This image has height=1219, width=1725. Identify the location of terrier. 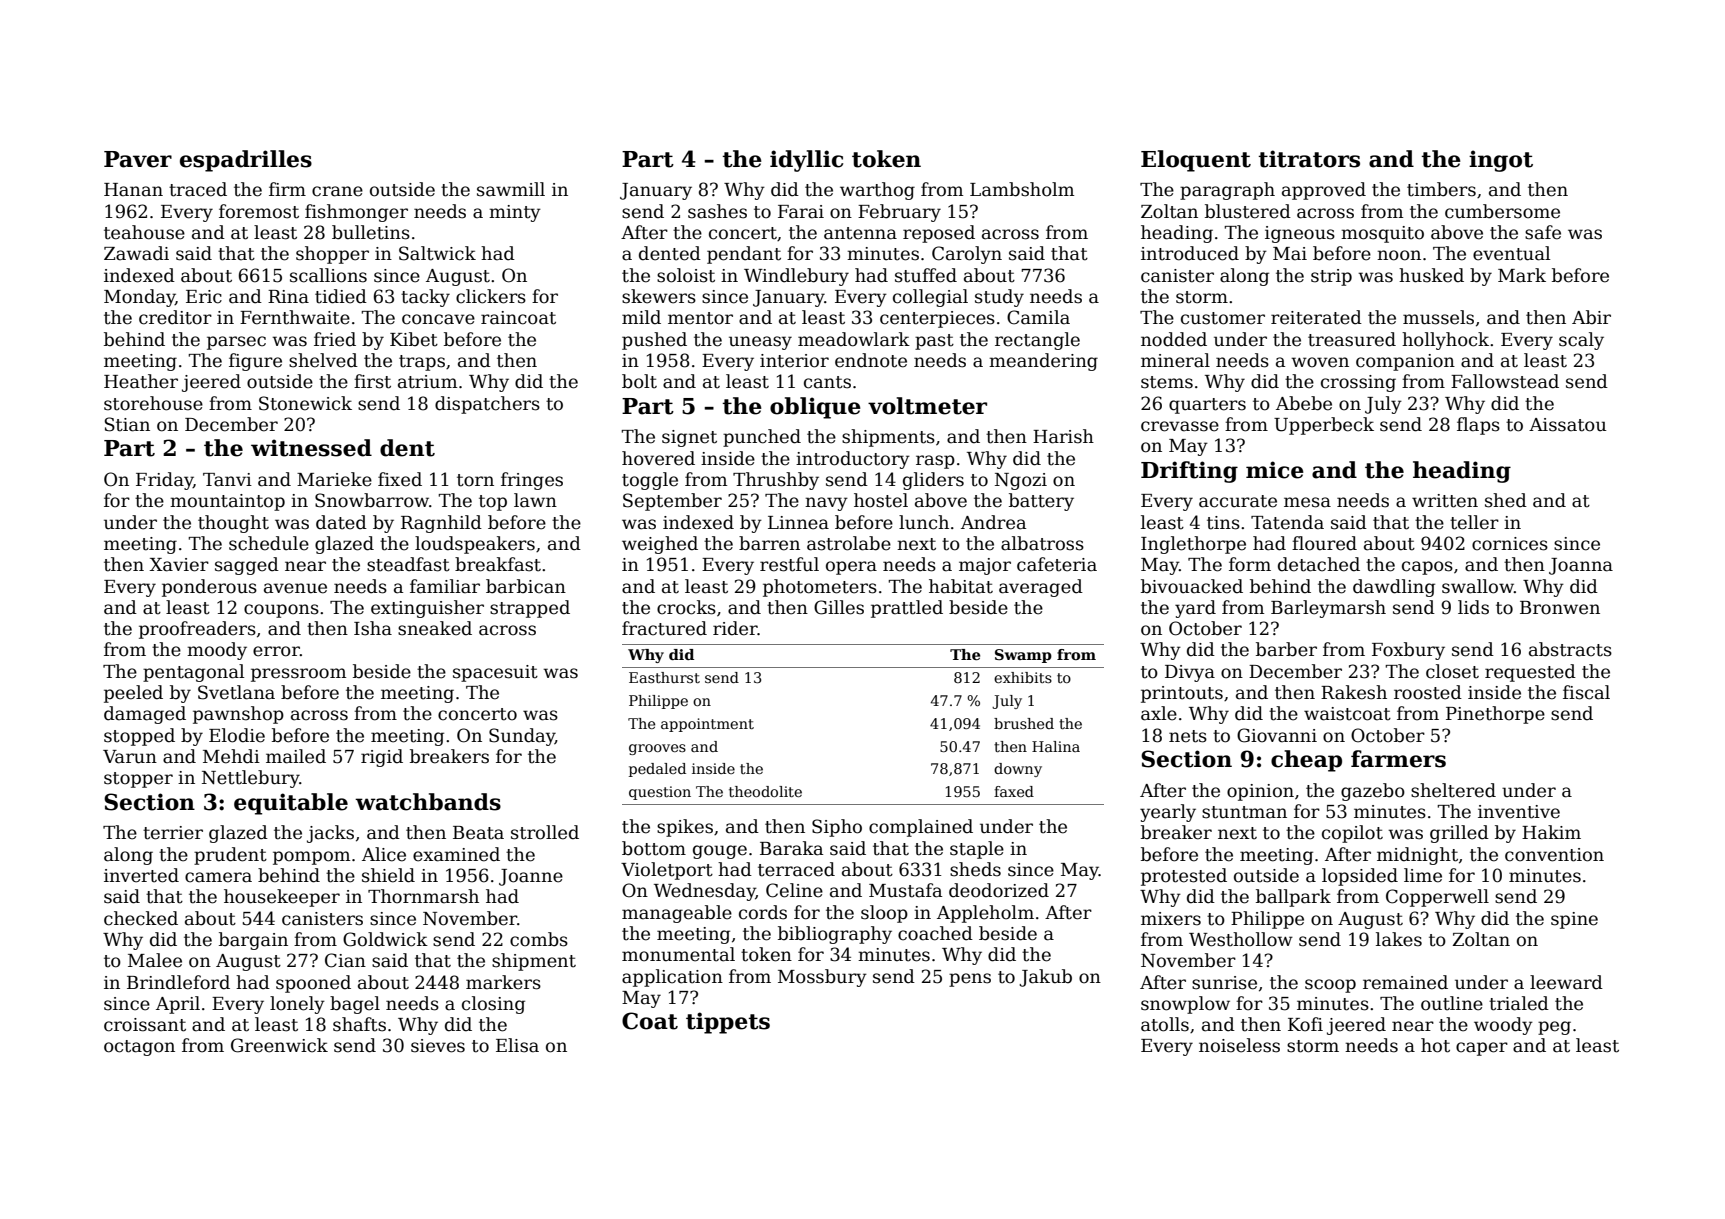
(173, 833).
